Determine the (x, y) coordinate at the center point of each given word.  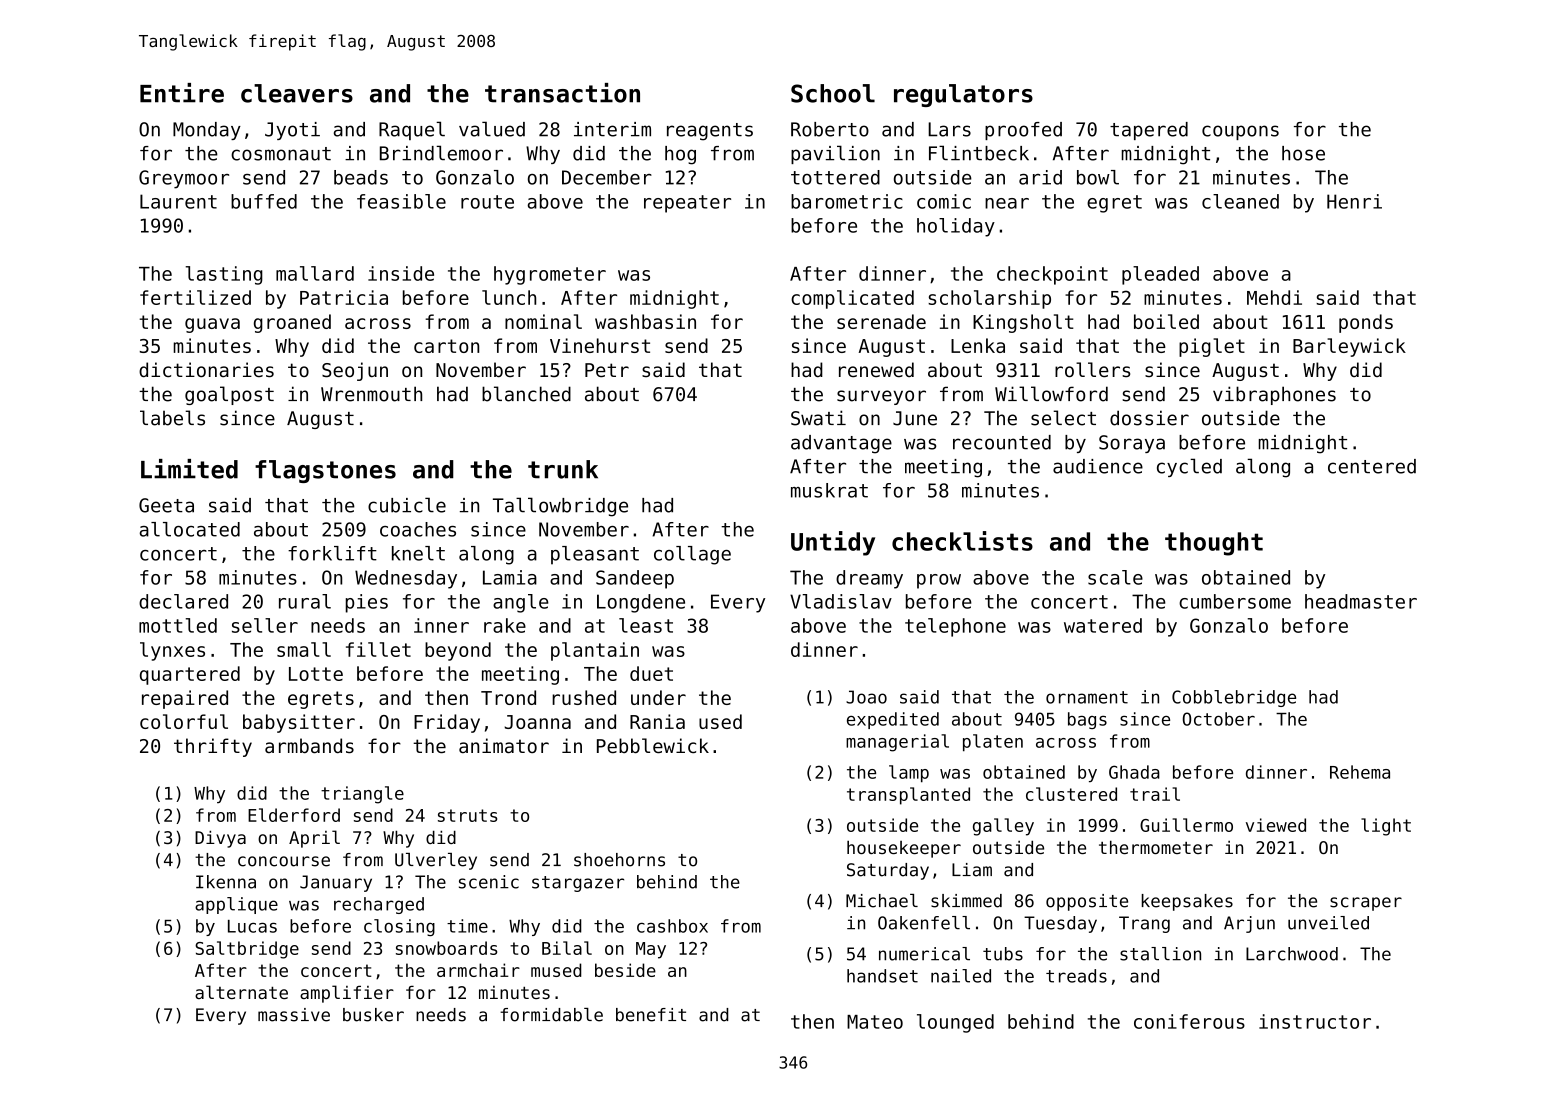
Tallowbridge (560, 507)
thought (1214, 544)
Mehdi (1274, 297)
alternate (241, 992)
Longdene (641, 603)
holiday (956, 227)
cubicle (407, 505)
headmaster (1361, 601)
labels (172, 418)
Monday (207, 131)
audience (1098, 466)
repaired (185, 699)
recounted (1002, 442)
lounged (955, 1023)
